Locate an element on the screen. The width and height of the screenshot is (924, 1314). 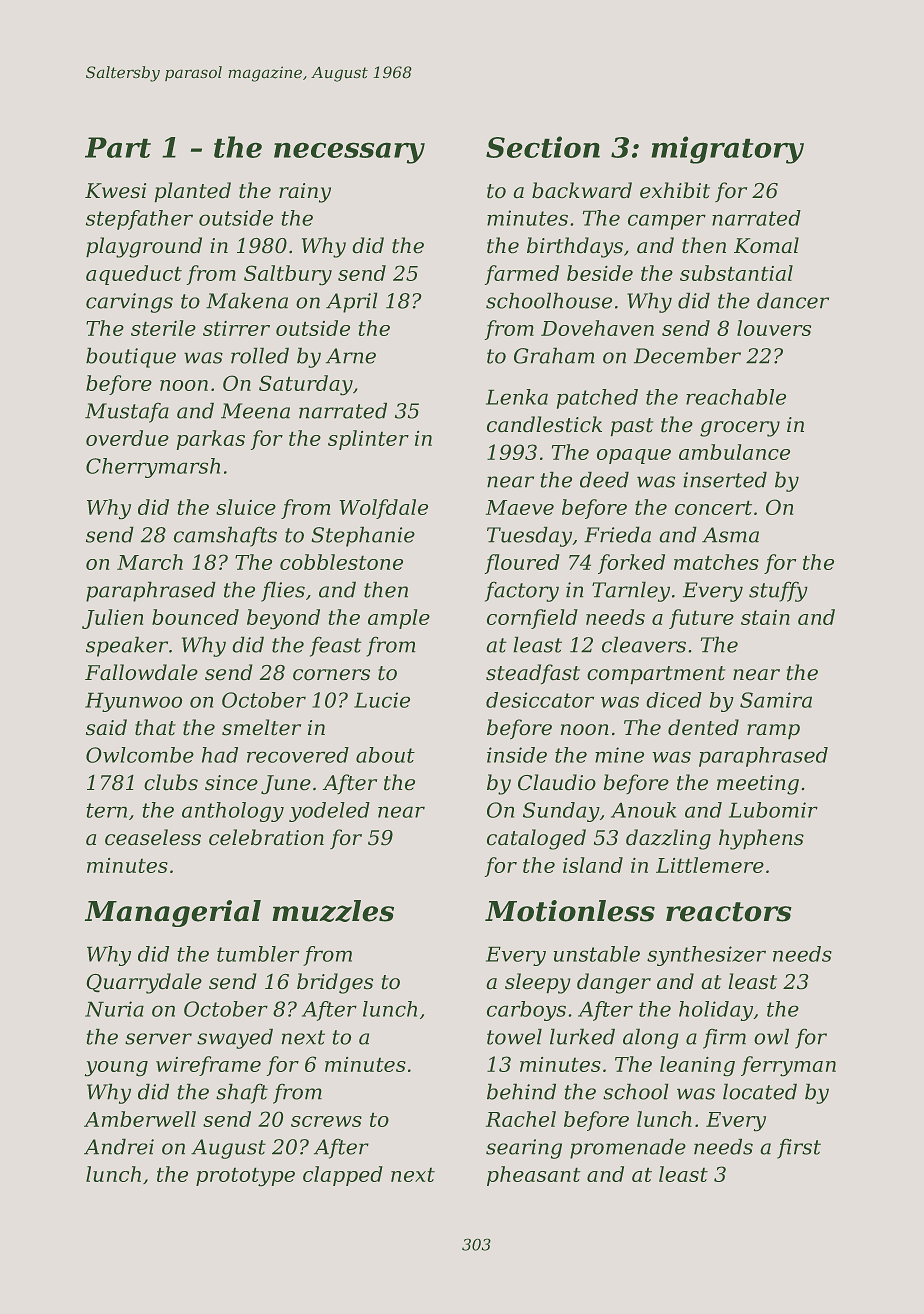
future is located at coordinates (701, 619).
